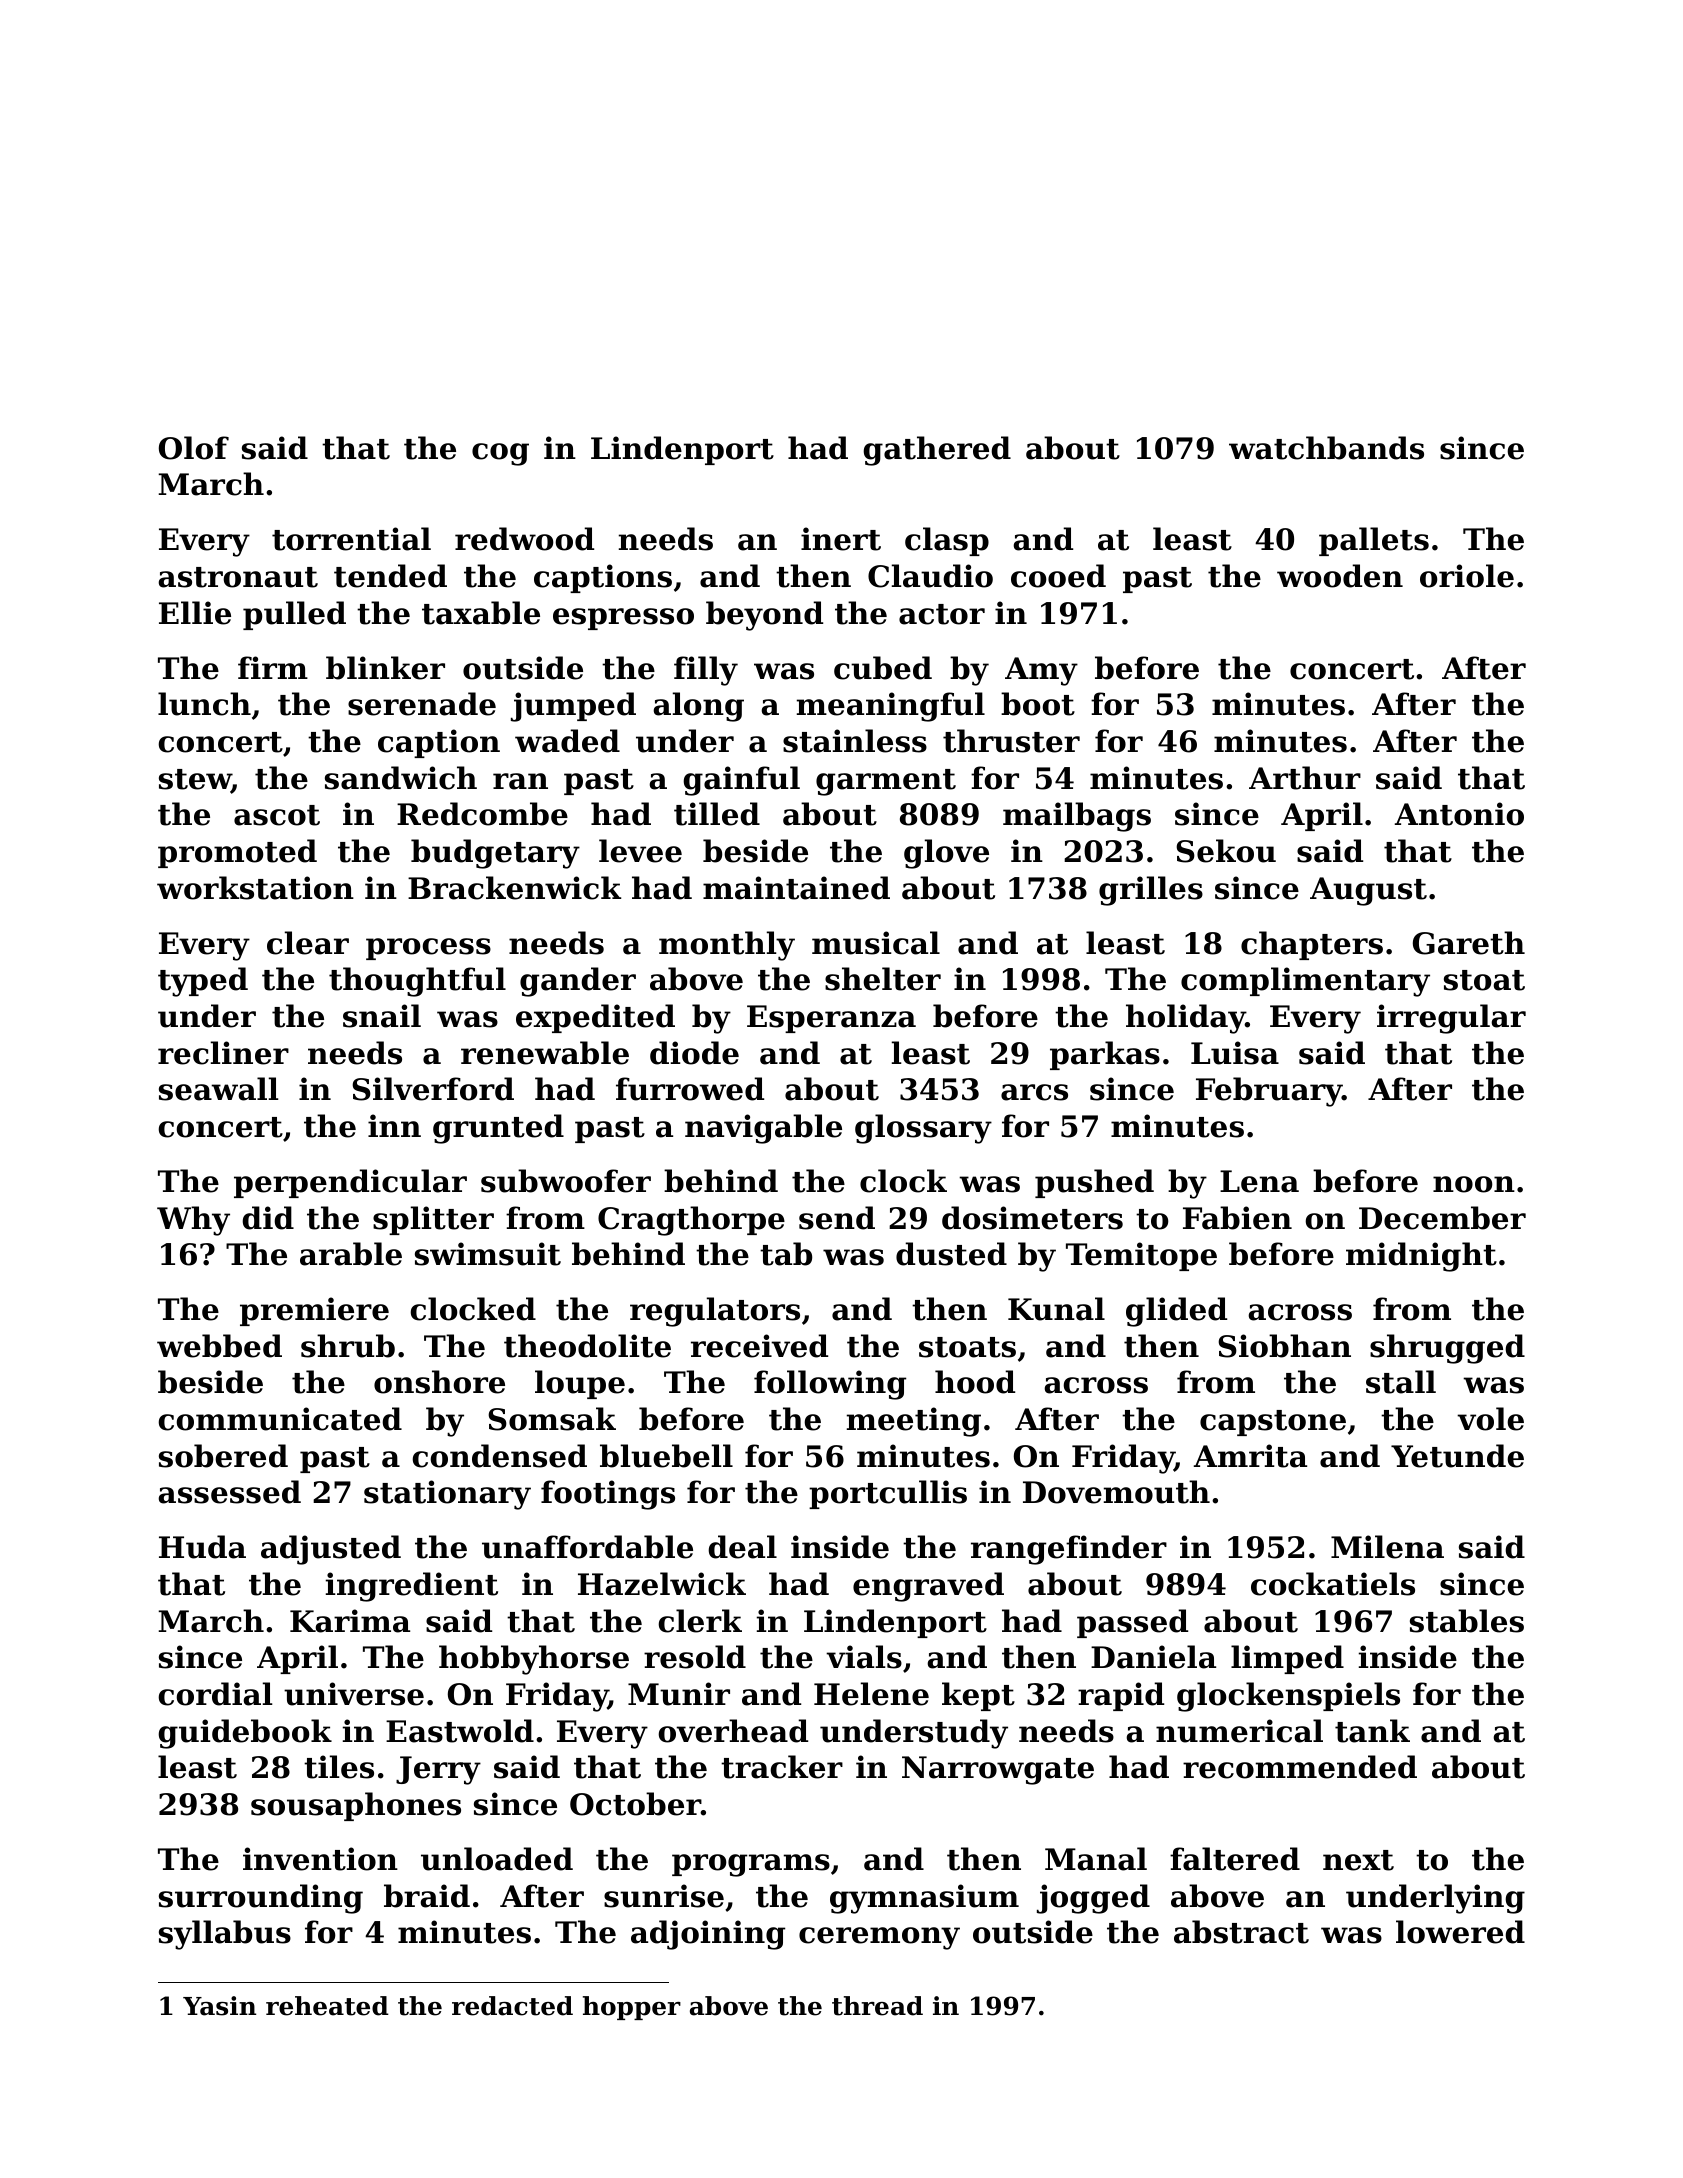  What do you see at coordinates (1241, 1932) in the image?
I see `abstract` at bounding box center [1241, 1932].
